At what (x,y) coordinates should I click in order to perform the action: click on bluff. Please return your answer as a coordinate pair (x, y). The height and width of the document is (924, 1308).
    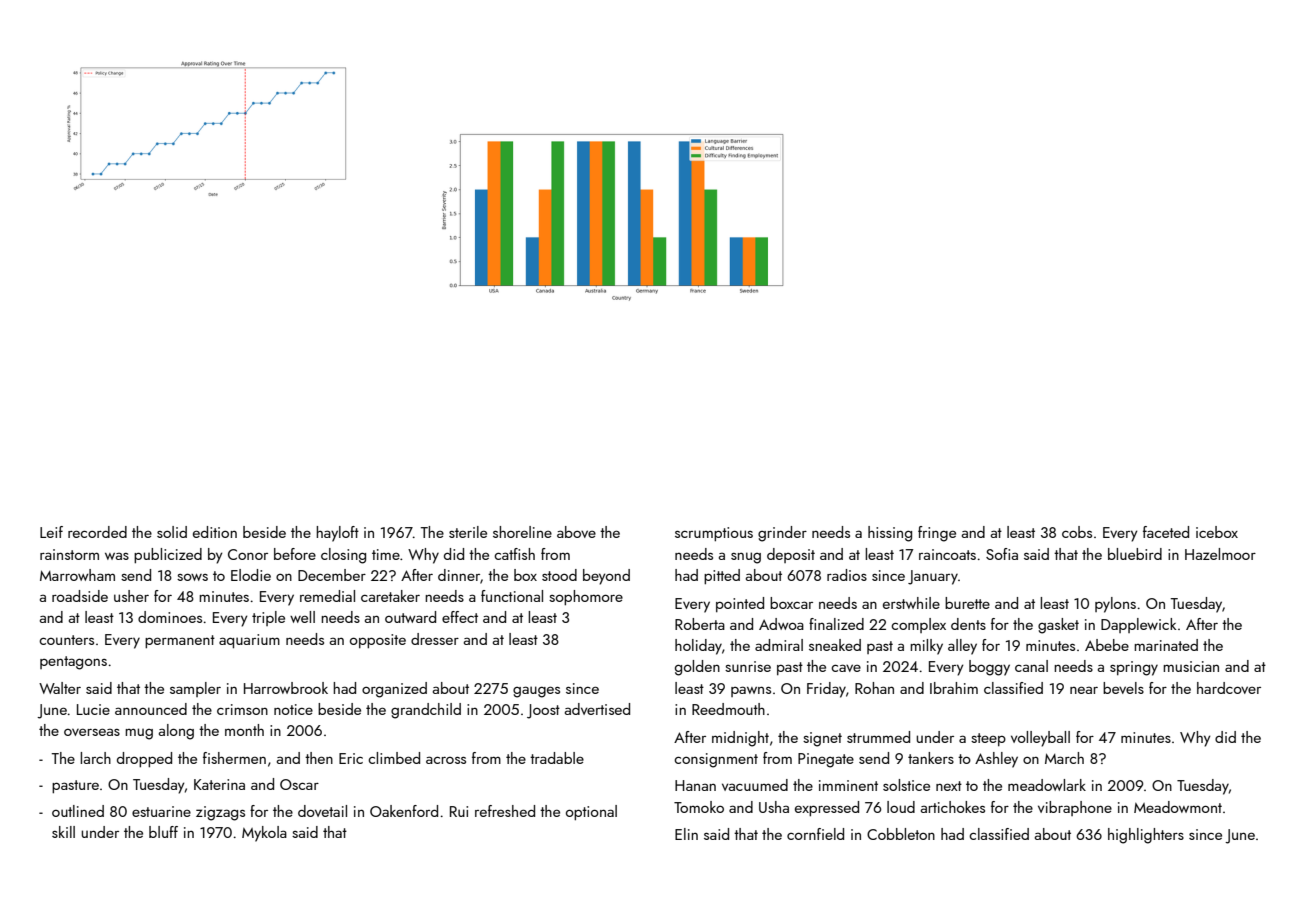
    Looking at the image, I should click on (163, 832).
